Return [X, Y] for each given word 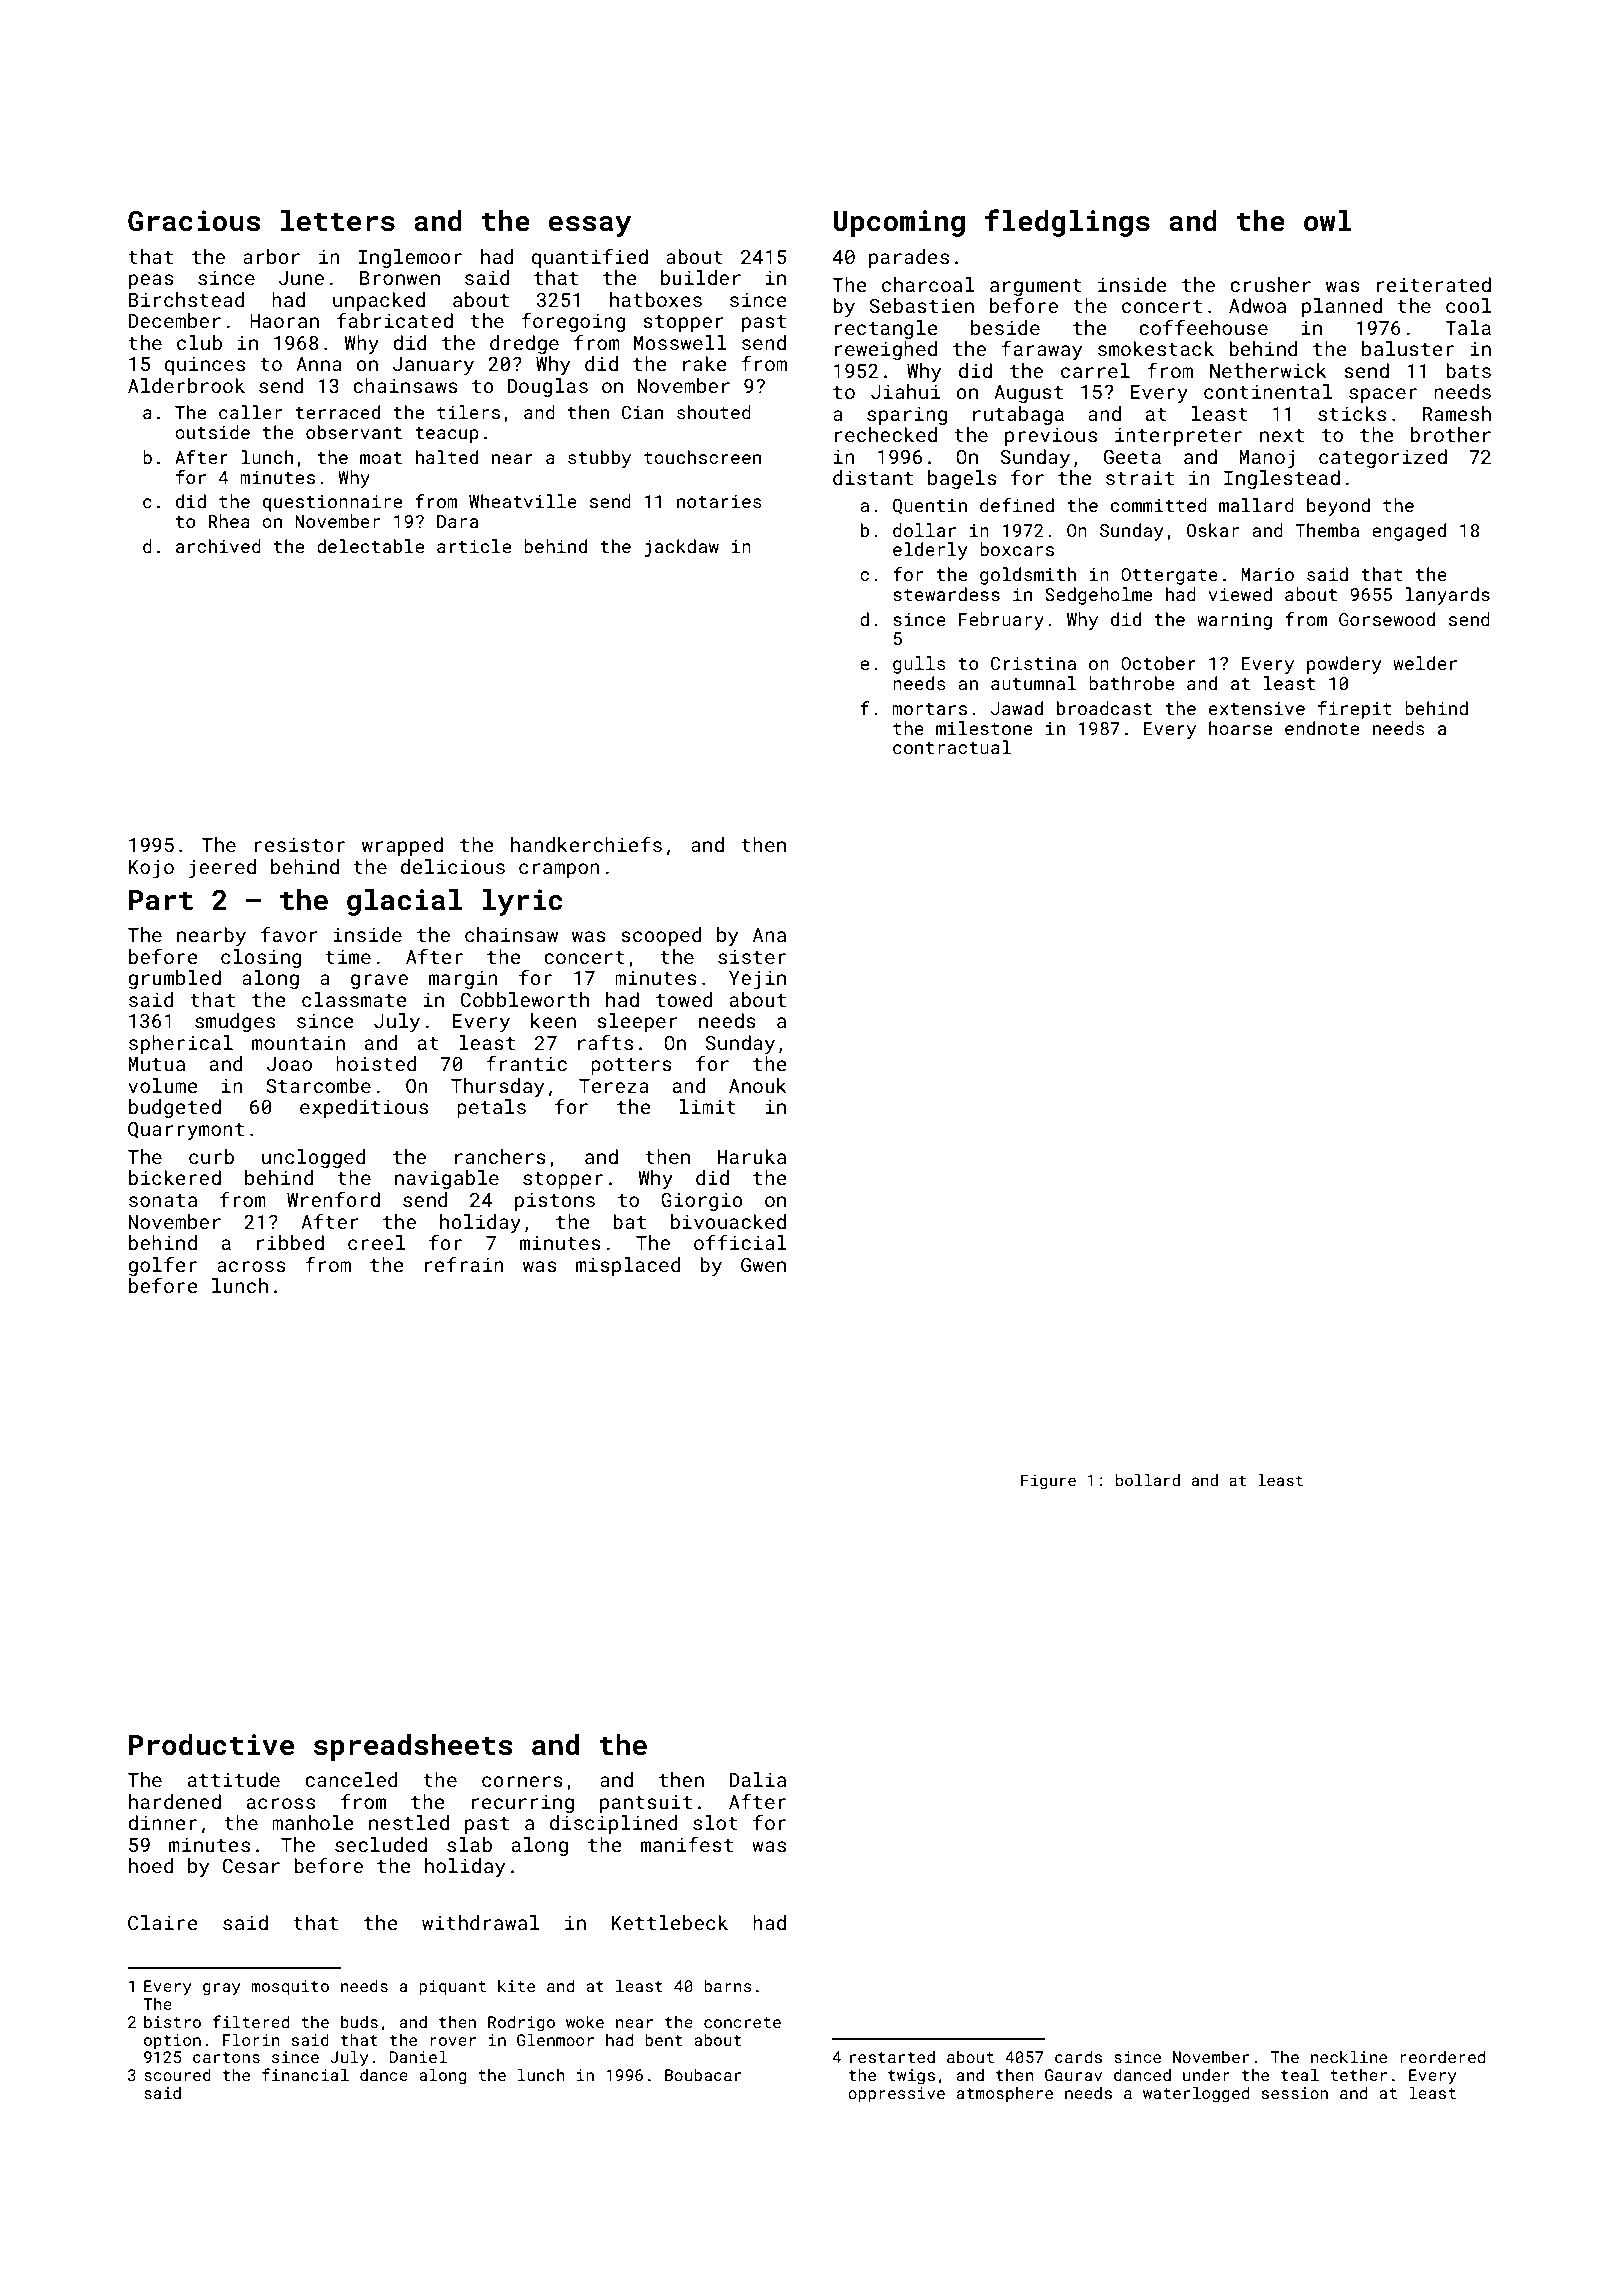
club [199, 342]
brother [1451, 434]
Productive [211, 1745]
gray [222, 1989]
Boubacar [703, 2074]
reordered [1442, 2056]
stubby [599, 459]
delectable [370, 546]
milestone [984, 728]
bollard [1148, 1480]
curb [211, 1156]
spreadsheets [413, 1747]
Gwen [763, 1265]
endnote [1322, 728]
